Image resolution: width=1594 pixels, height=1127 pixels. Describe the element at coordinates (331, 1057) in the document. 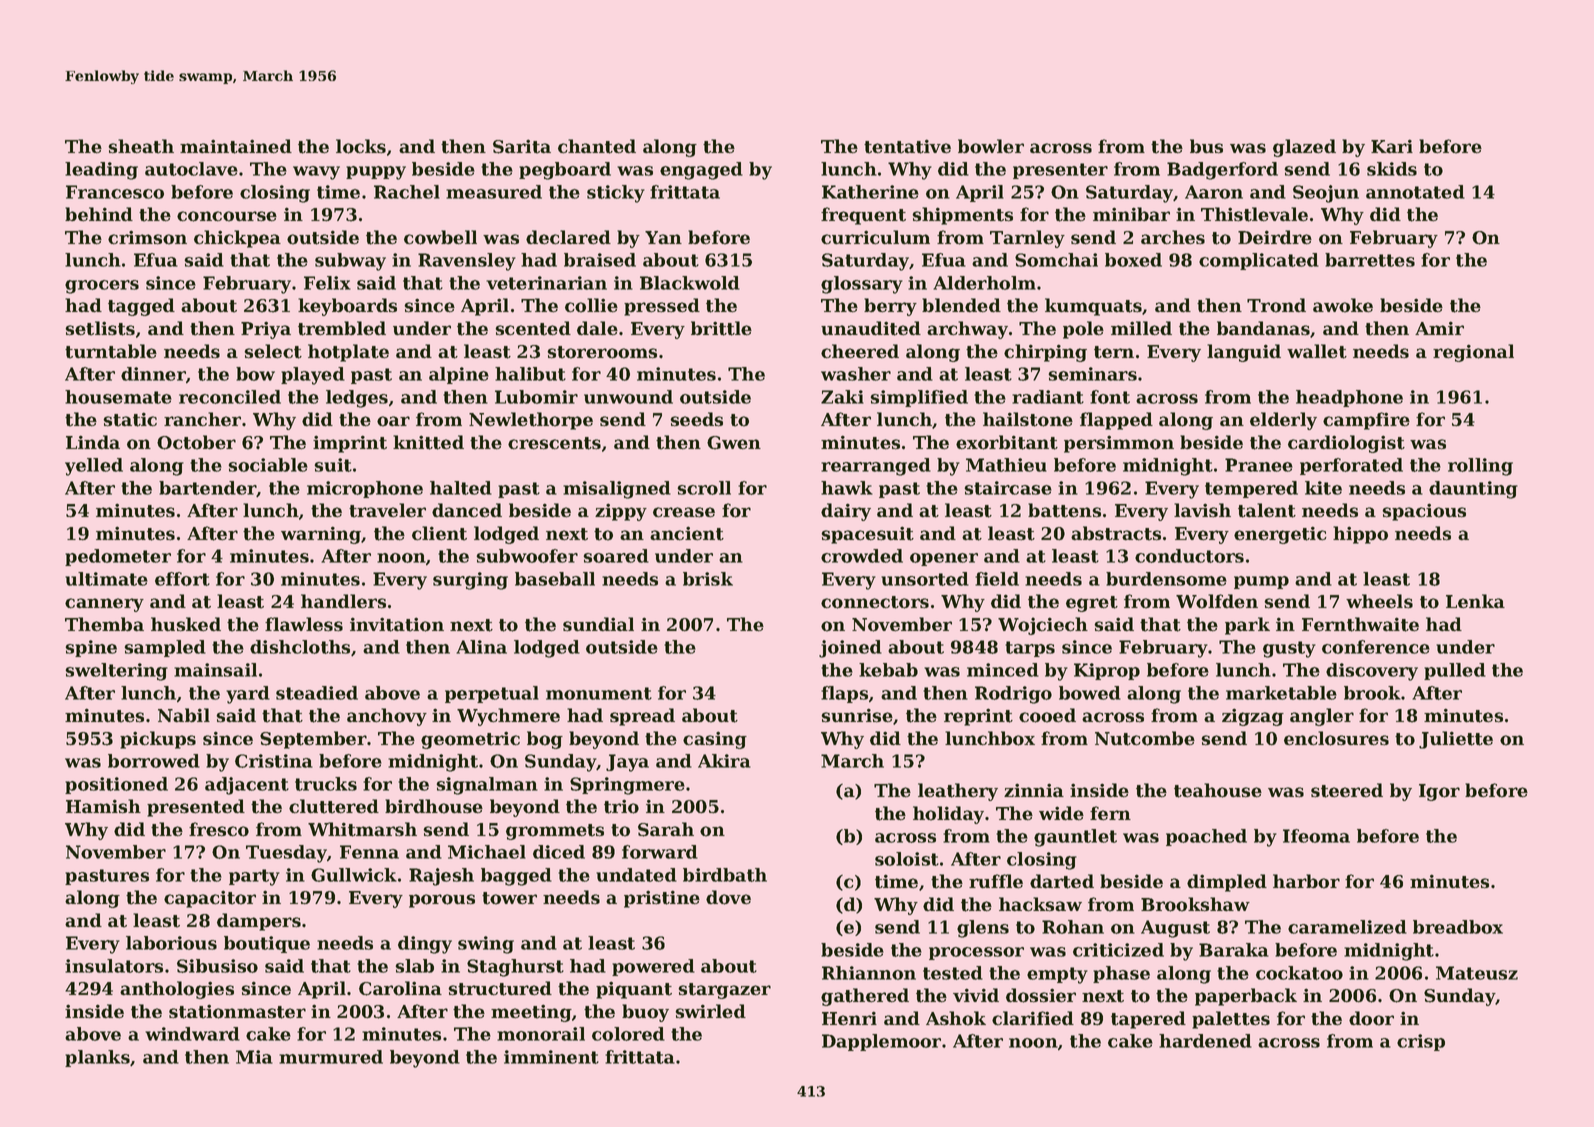

I see `murmured` at that location.
